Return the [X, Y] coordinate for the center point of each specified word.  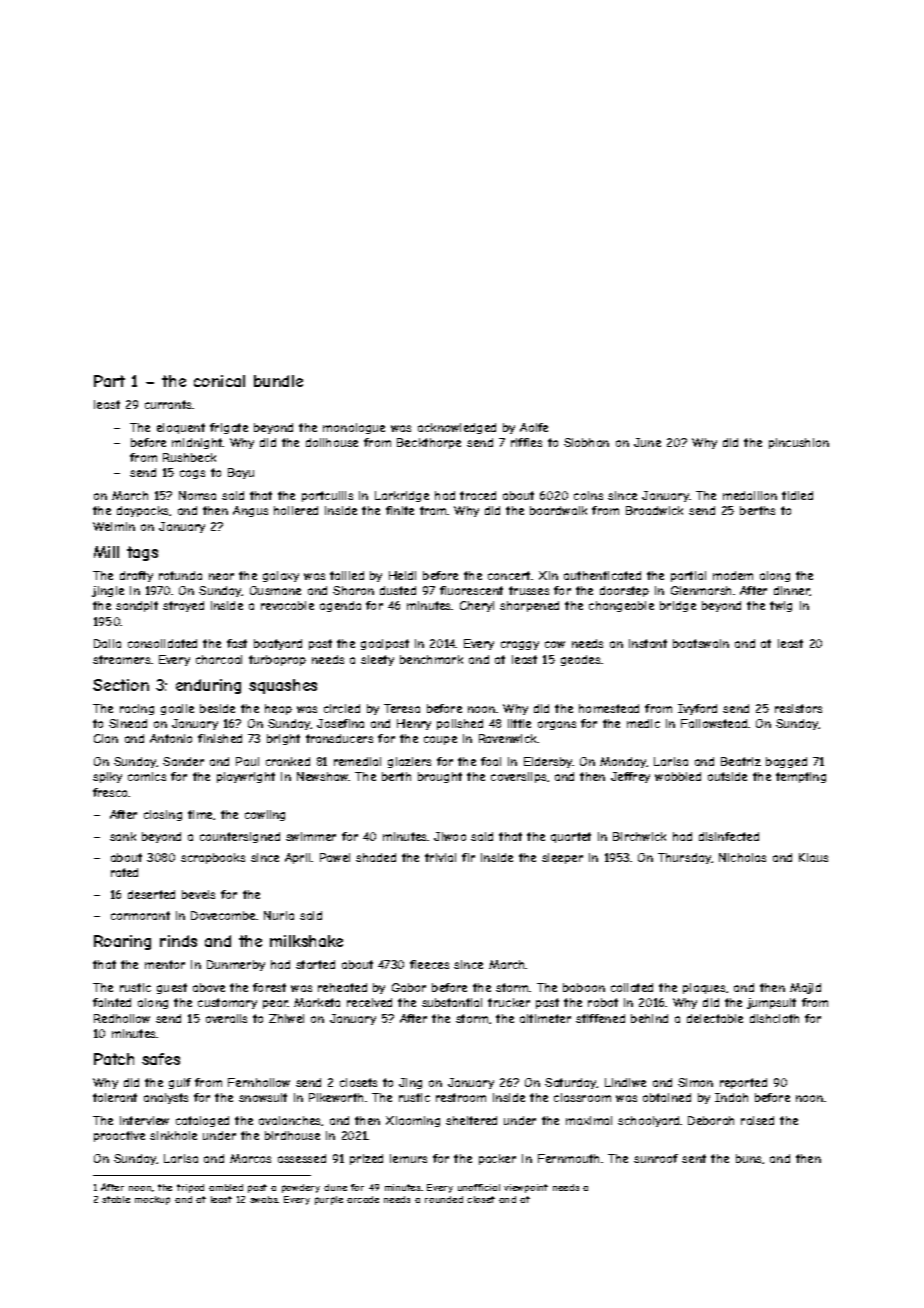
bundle [278, 381]
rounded [444, 1199]
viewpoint [526, 1188]
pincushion [799, 443]
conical [219, 381]
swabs [264, 1199]
